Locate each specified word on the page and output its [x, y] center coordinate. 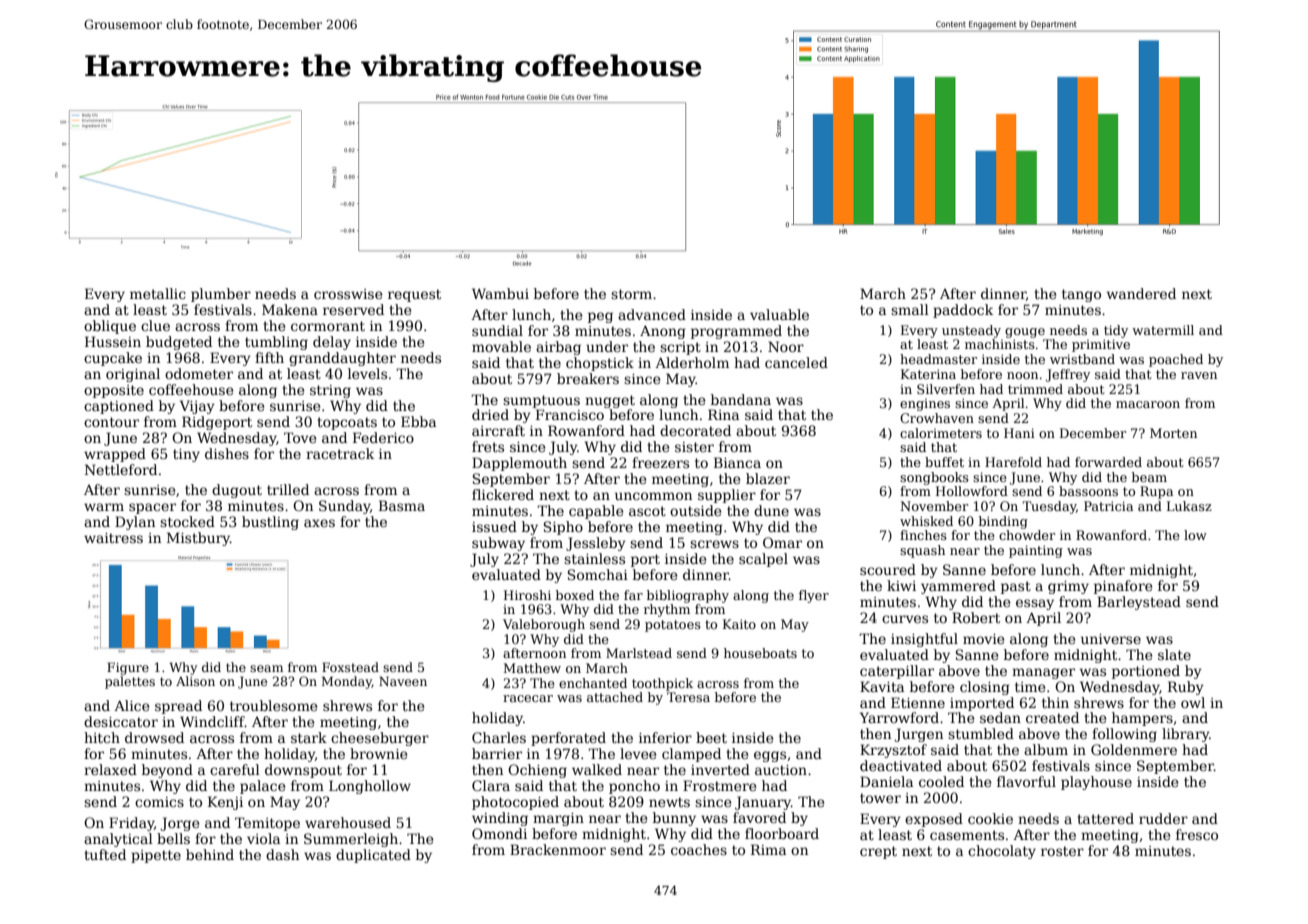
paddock [963, 311]
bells [173, 838]
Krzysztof [893, 751]
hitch [102, 737]
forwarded [1108, 462]
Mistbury [198, 539]
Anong [663, 332]
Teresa [688, 697]
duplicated [373, 856]
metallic [158, 293]
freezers [660, 462]
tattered [1105, 818]
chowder [1027, 535]
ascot [647, 511]
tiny [186, 455]
